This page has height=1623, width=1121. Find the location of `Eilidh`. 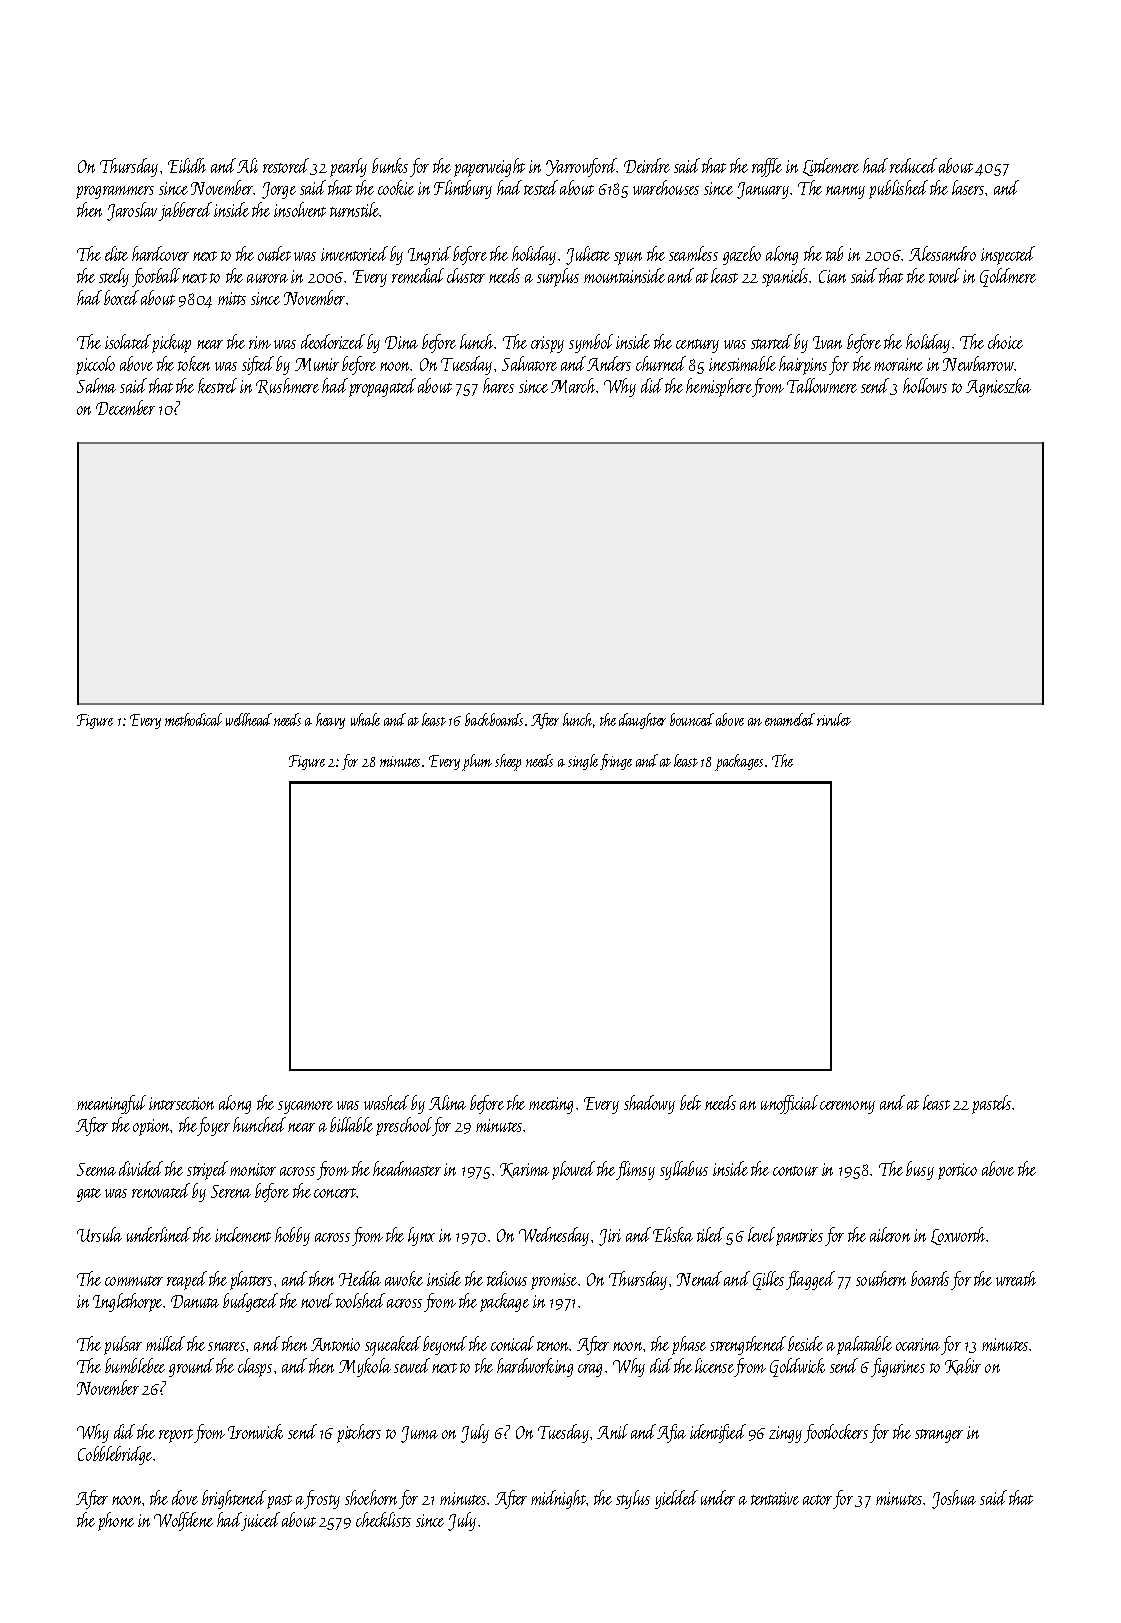

Eilidh is located at coordinates (187, 165).
